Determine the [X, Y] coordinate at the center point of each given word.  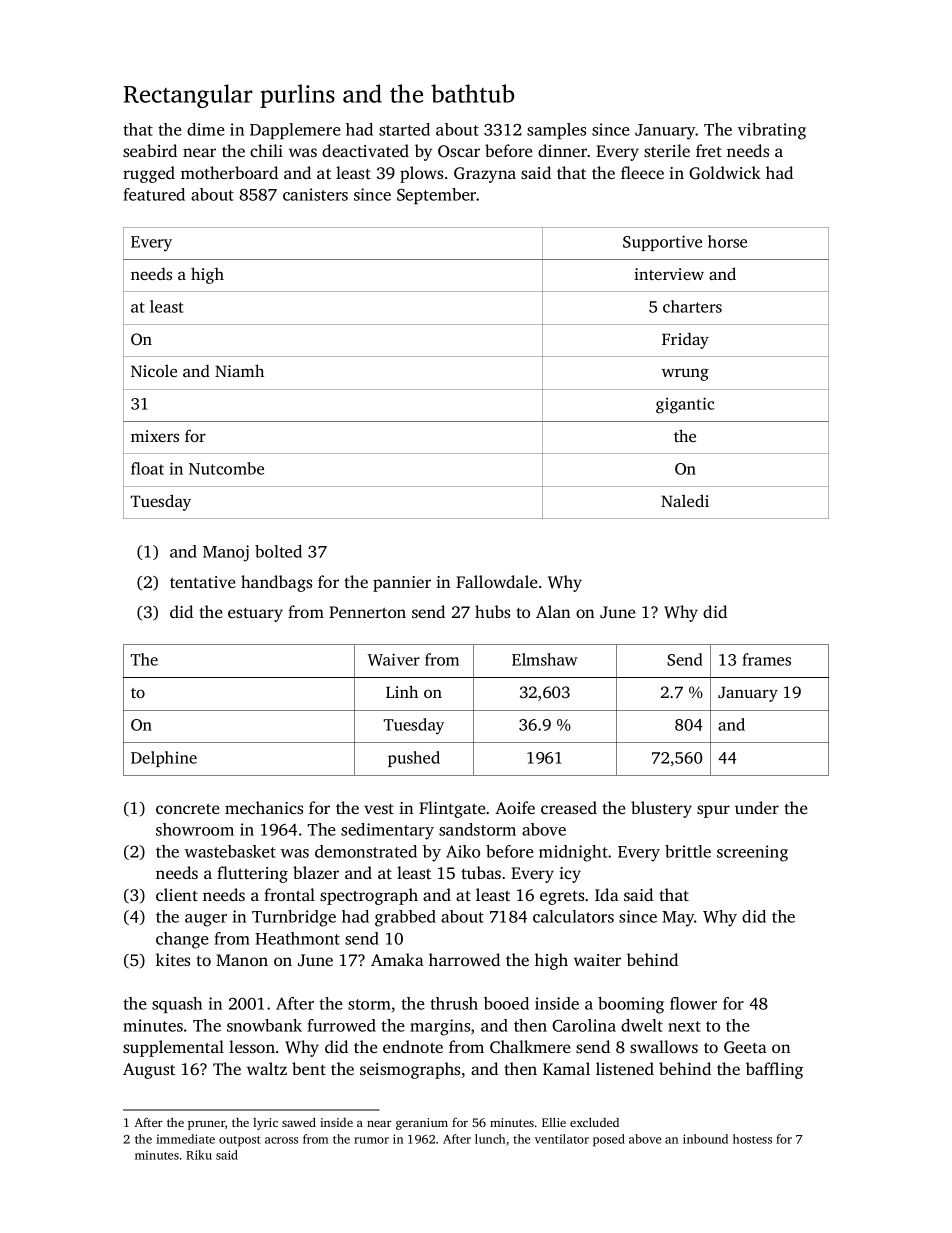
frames [766, 659]
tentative [203, 582]
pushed [414, 759]
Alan [553, 611]
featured [154, 194]
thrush [454, 1003]
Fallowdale [497, 581]
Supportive [662, 243]
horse [727, 241]
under [757, 807]
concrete [188, 809]
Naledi [685, 500]
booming [631, 1005]
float [147, 468]
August [149, 1071]
